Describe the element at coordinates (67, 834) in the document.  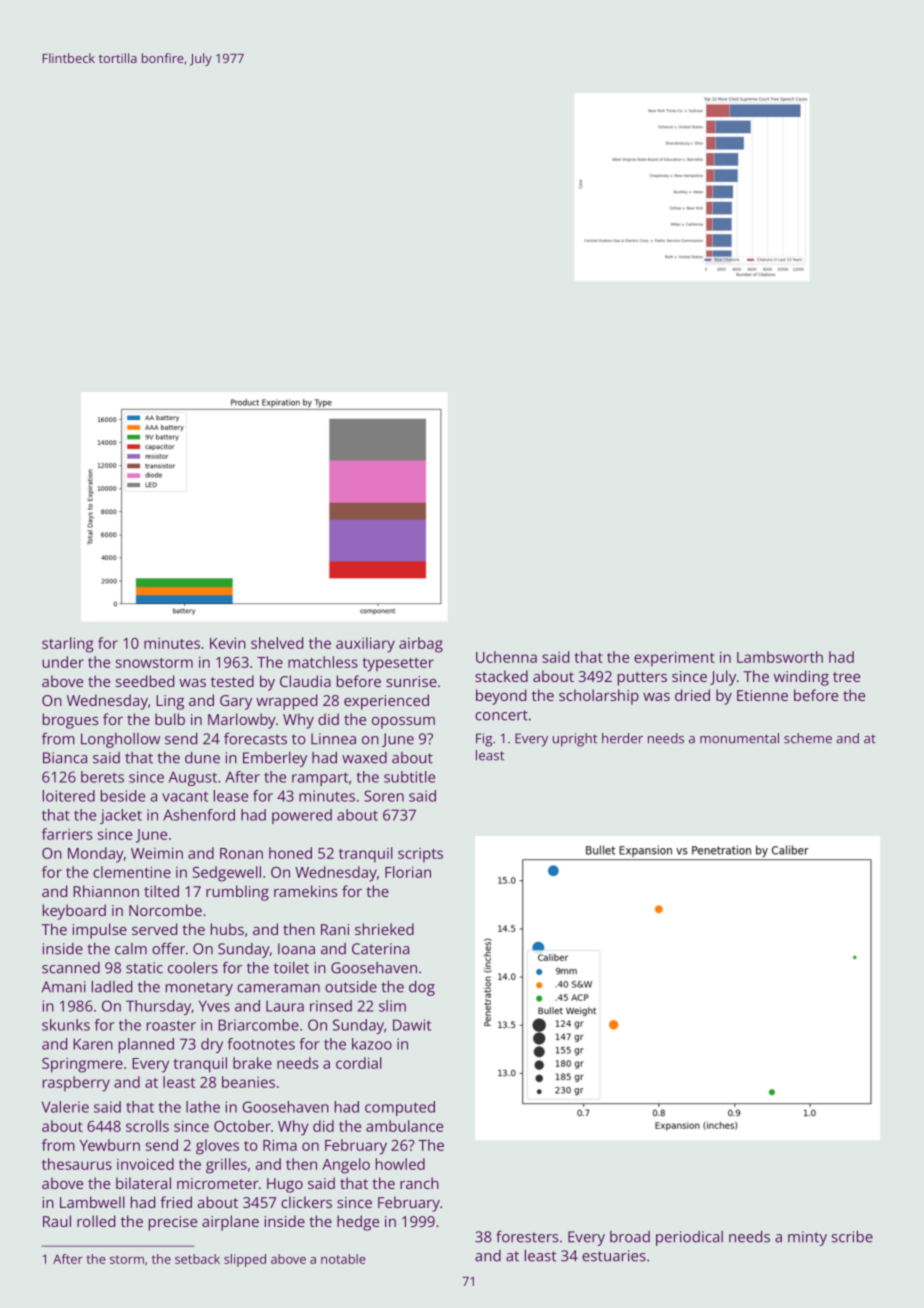
I see `farriers` at that location.
